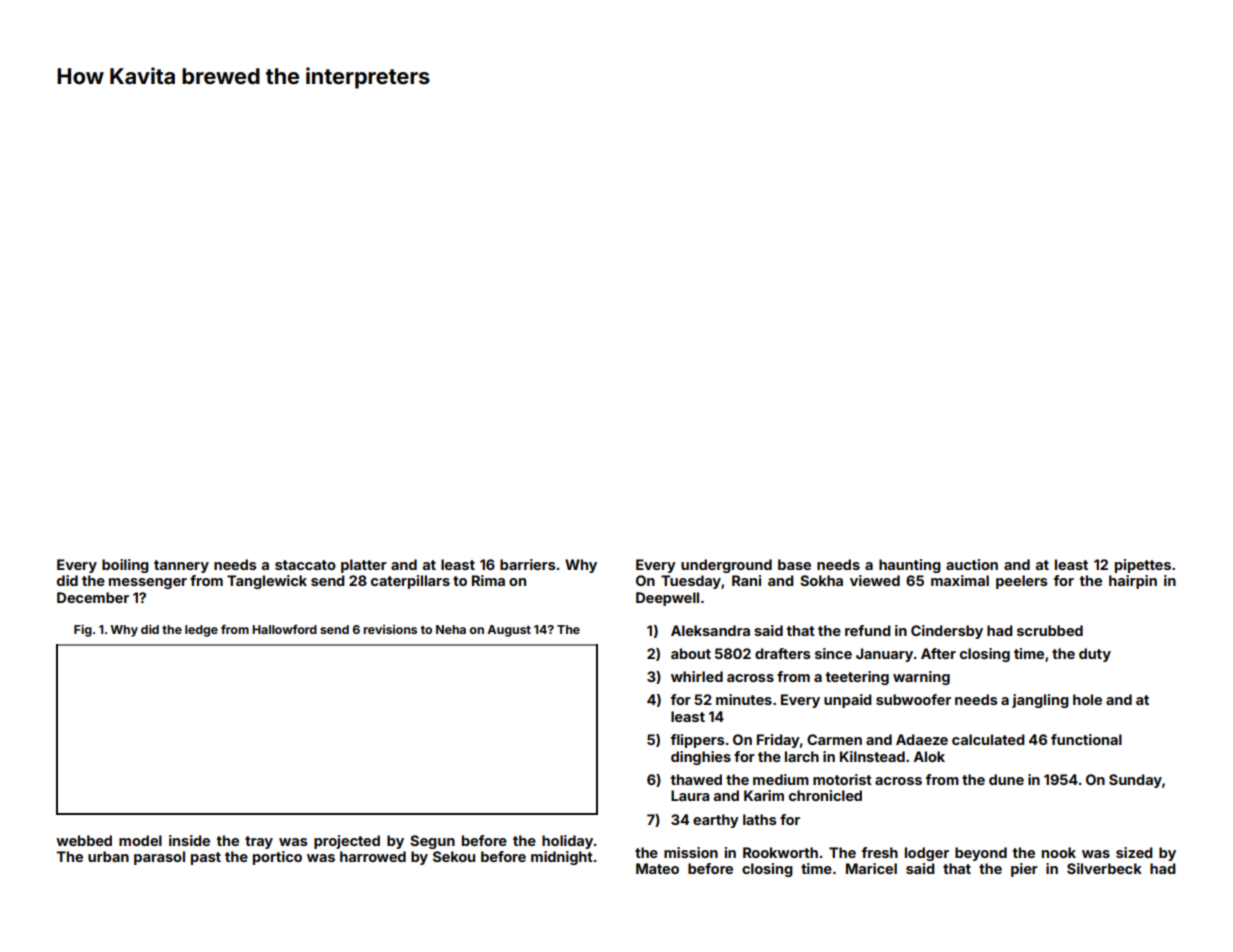  Describe the element at coordinates (93, 597) in the screenshot. I see `December` at that location.
